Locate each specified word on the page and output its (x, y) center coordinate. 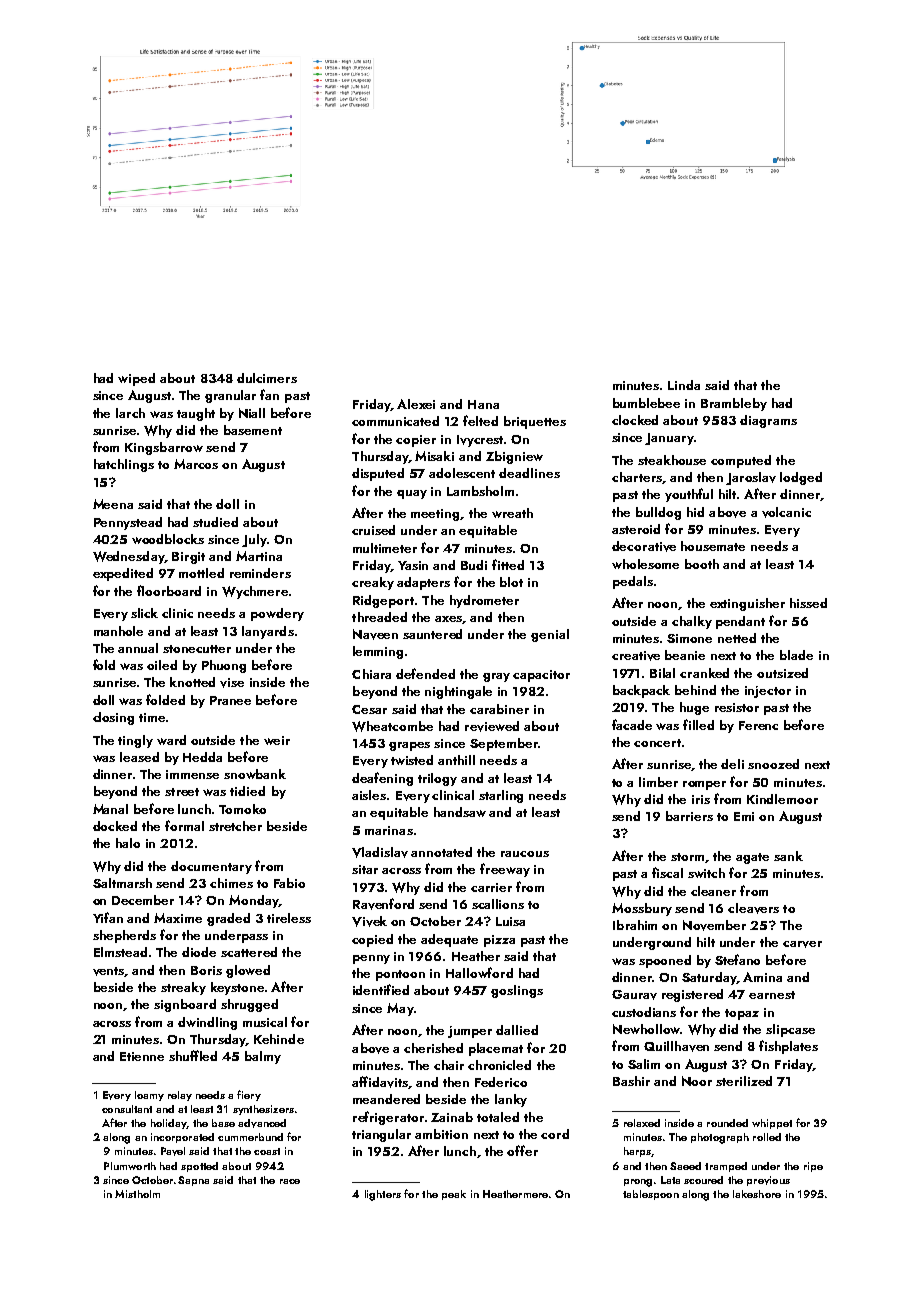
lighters (383, 1195)
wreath (512, 513)
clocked (635, 420)
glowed (248, 971)
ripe (813, 1167)
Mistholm (137, 1194)
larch (130, 413)
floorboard (169, 590)
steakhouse (672, 460)
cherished (433, 1048)
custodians (644, 1012)
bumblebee (646, 403)
